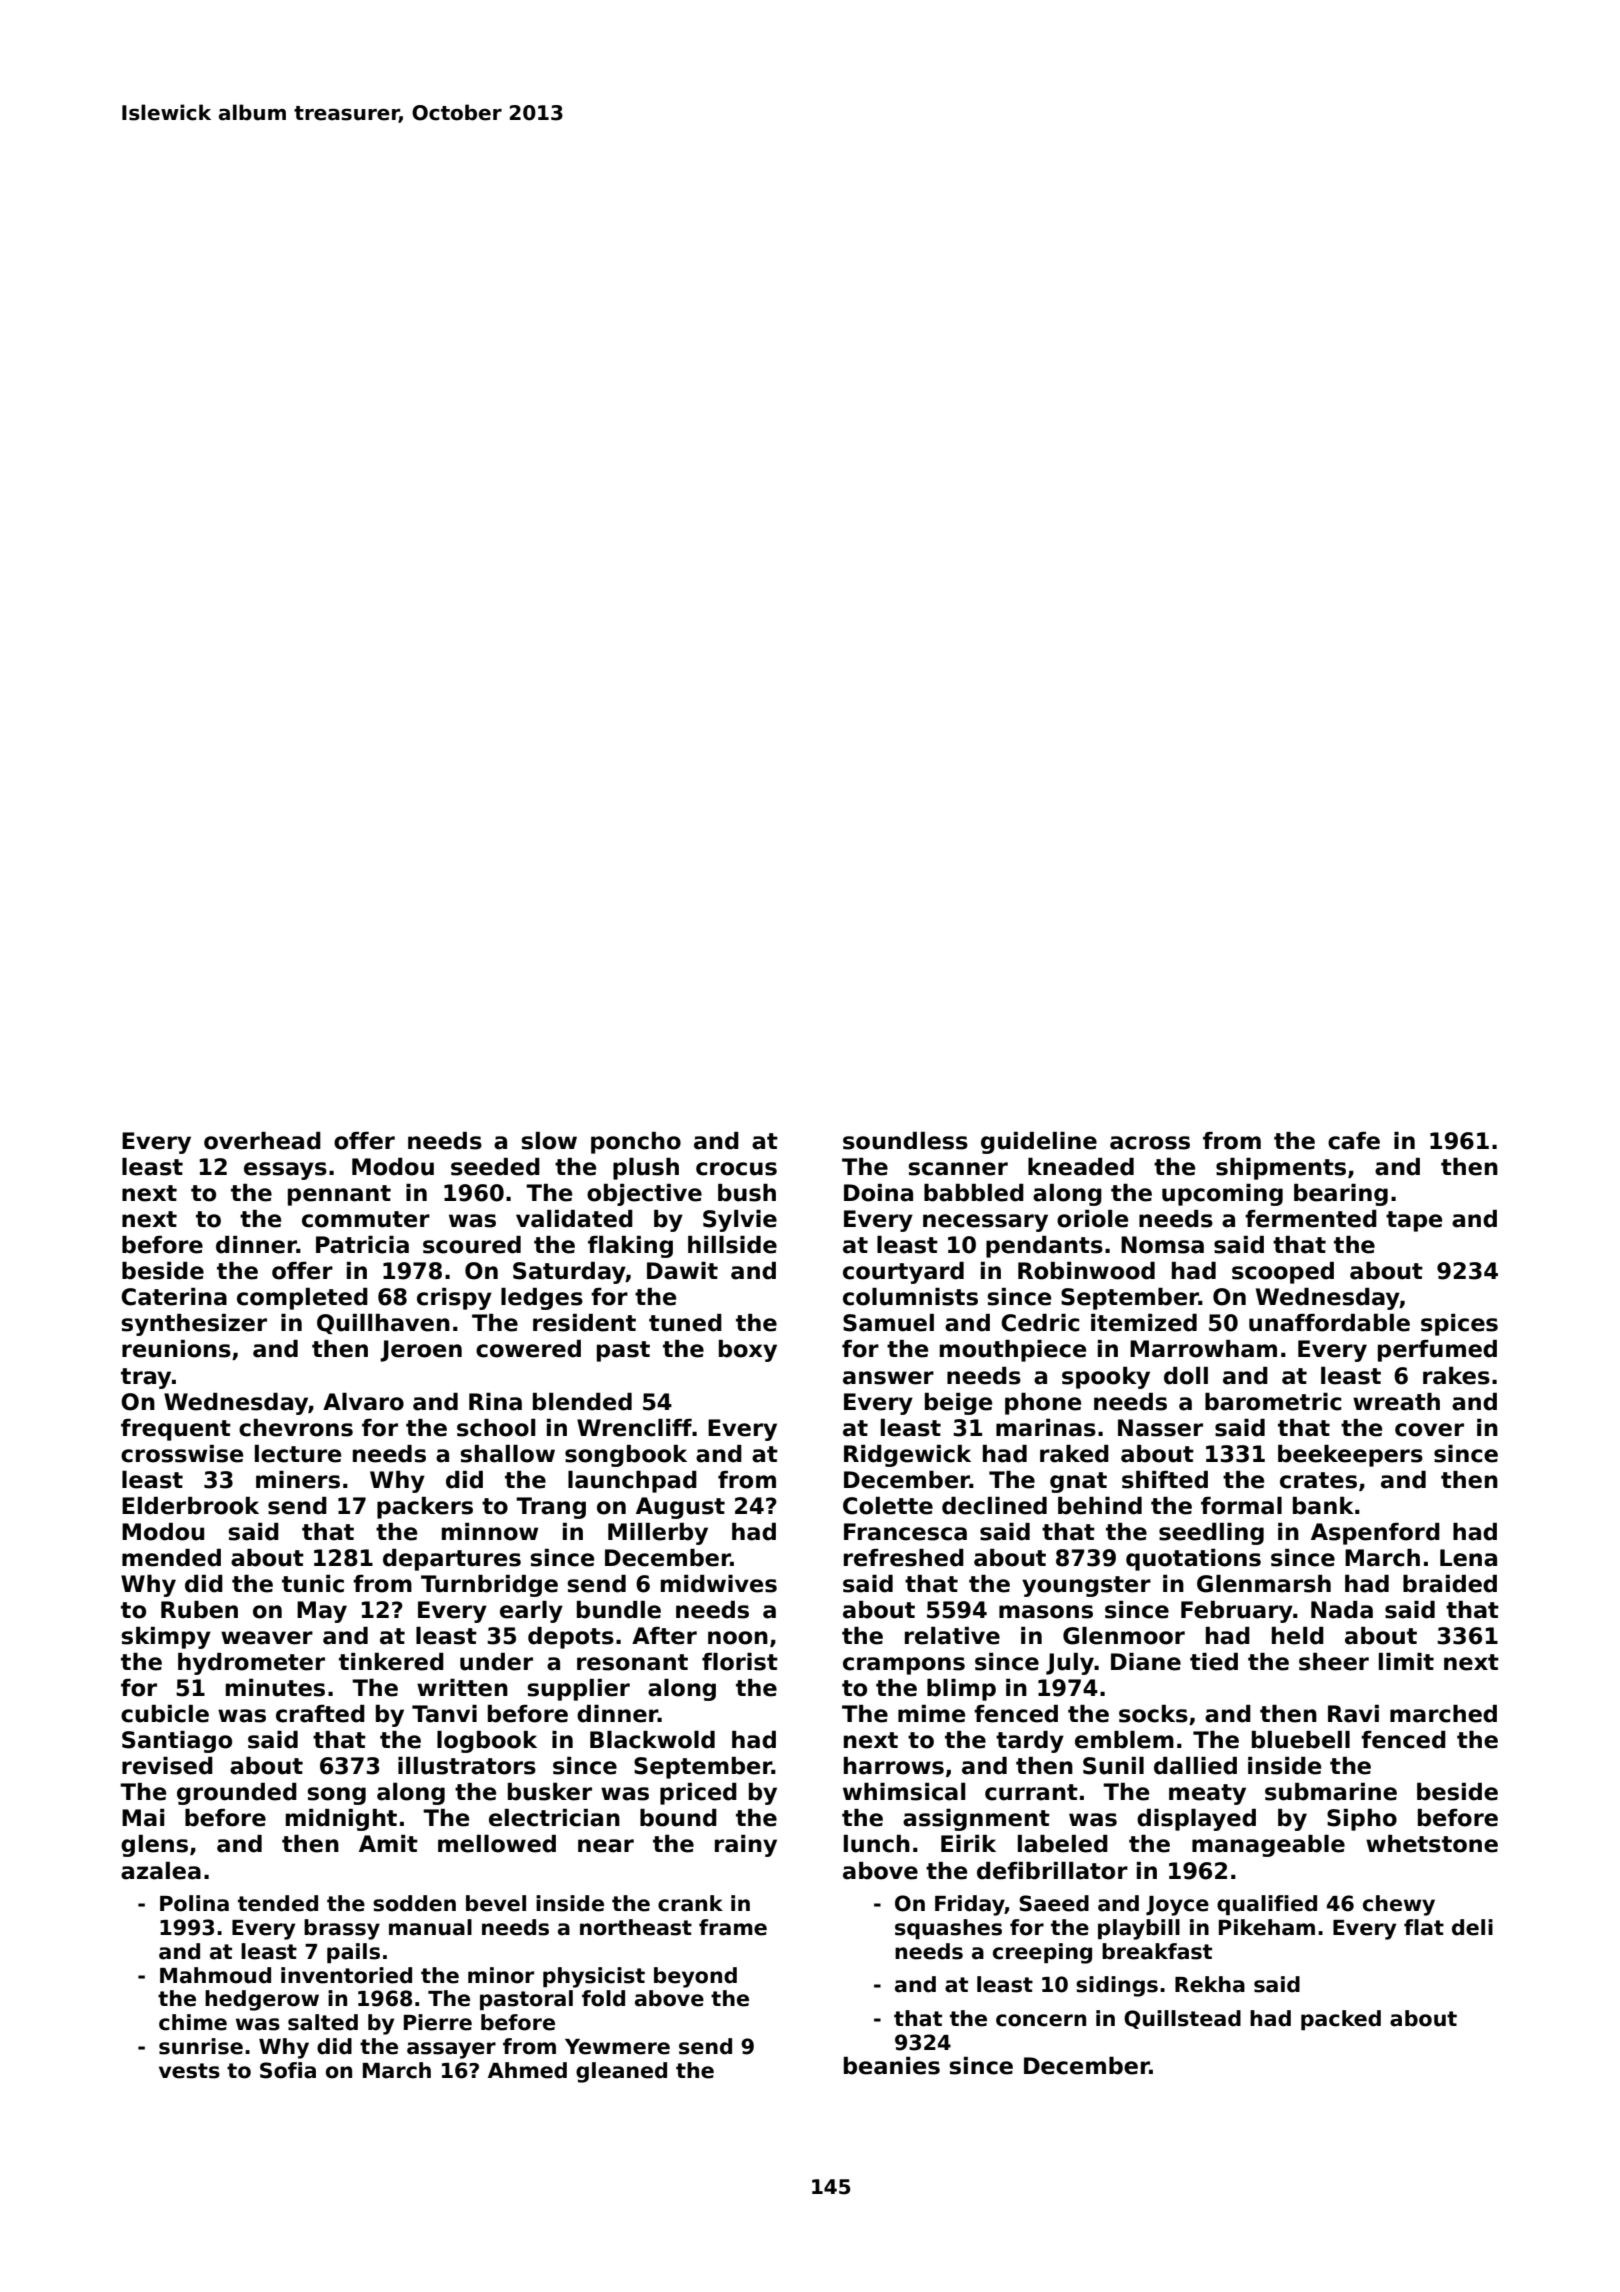  Describe the element at coordinates (1086, 1586) in the screenshot. I see `youngster` at that location.
